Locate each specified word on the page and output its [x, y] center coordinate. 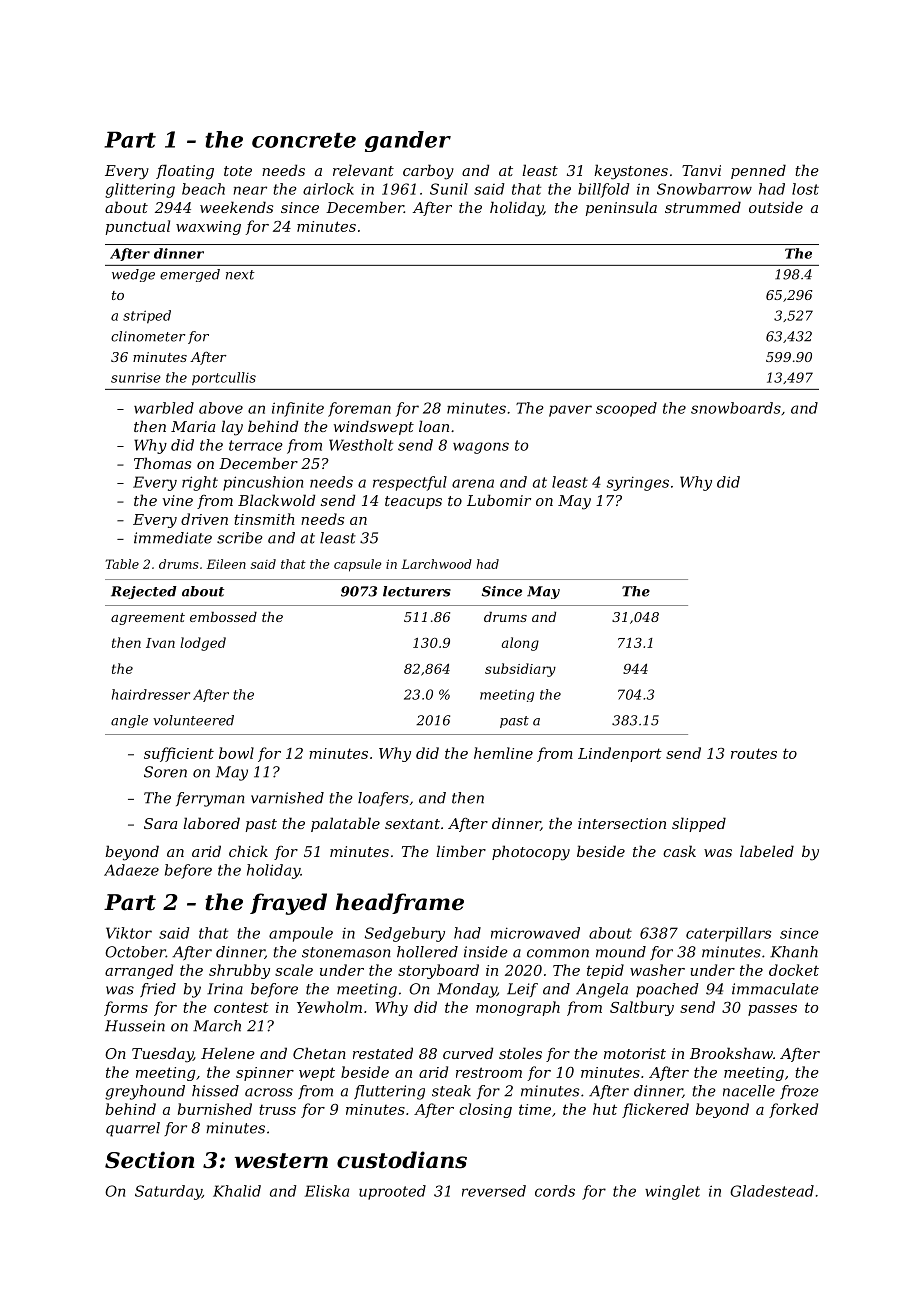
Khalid [237, 1191]
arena [473, 483]
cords [555, 1191]
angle [129, 721]
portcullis [224, 379]
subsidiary [520, 670]
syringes [638, 483]
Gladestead [772, 1191]
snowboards [736, 408]
